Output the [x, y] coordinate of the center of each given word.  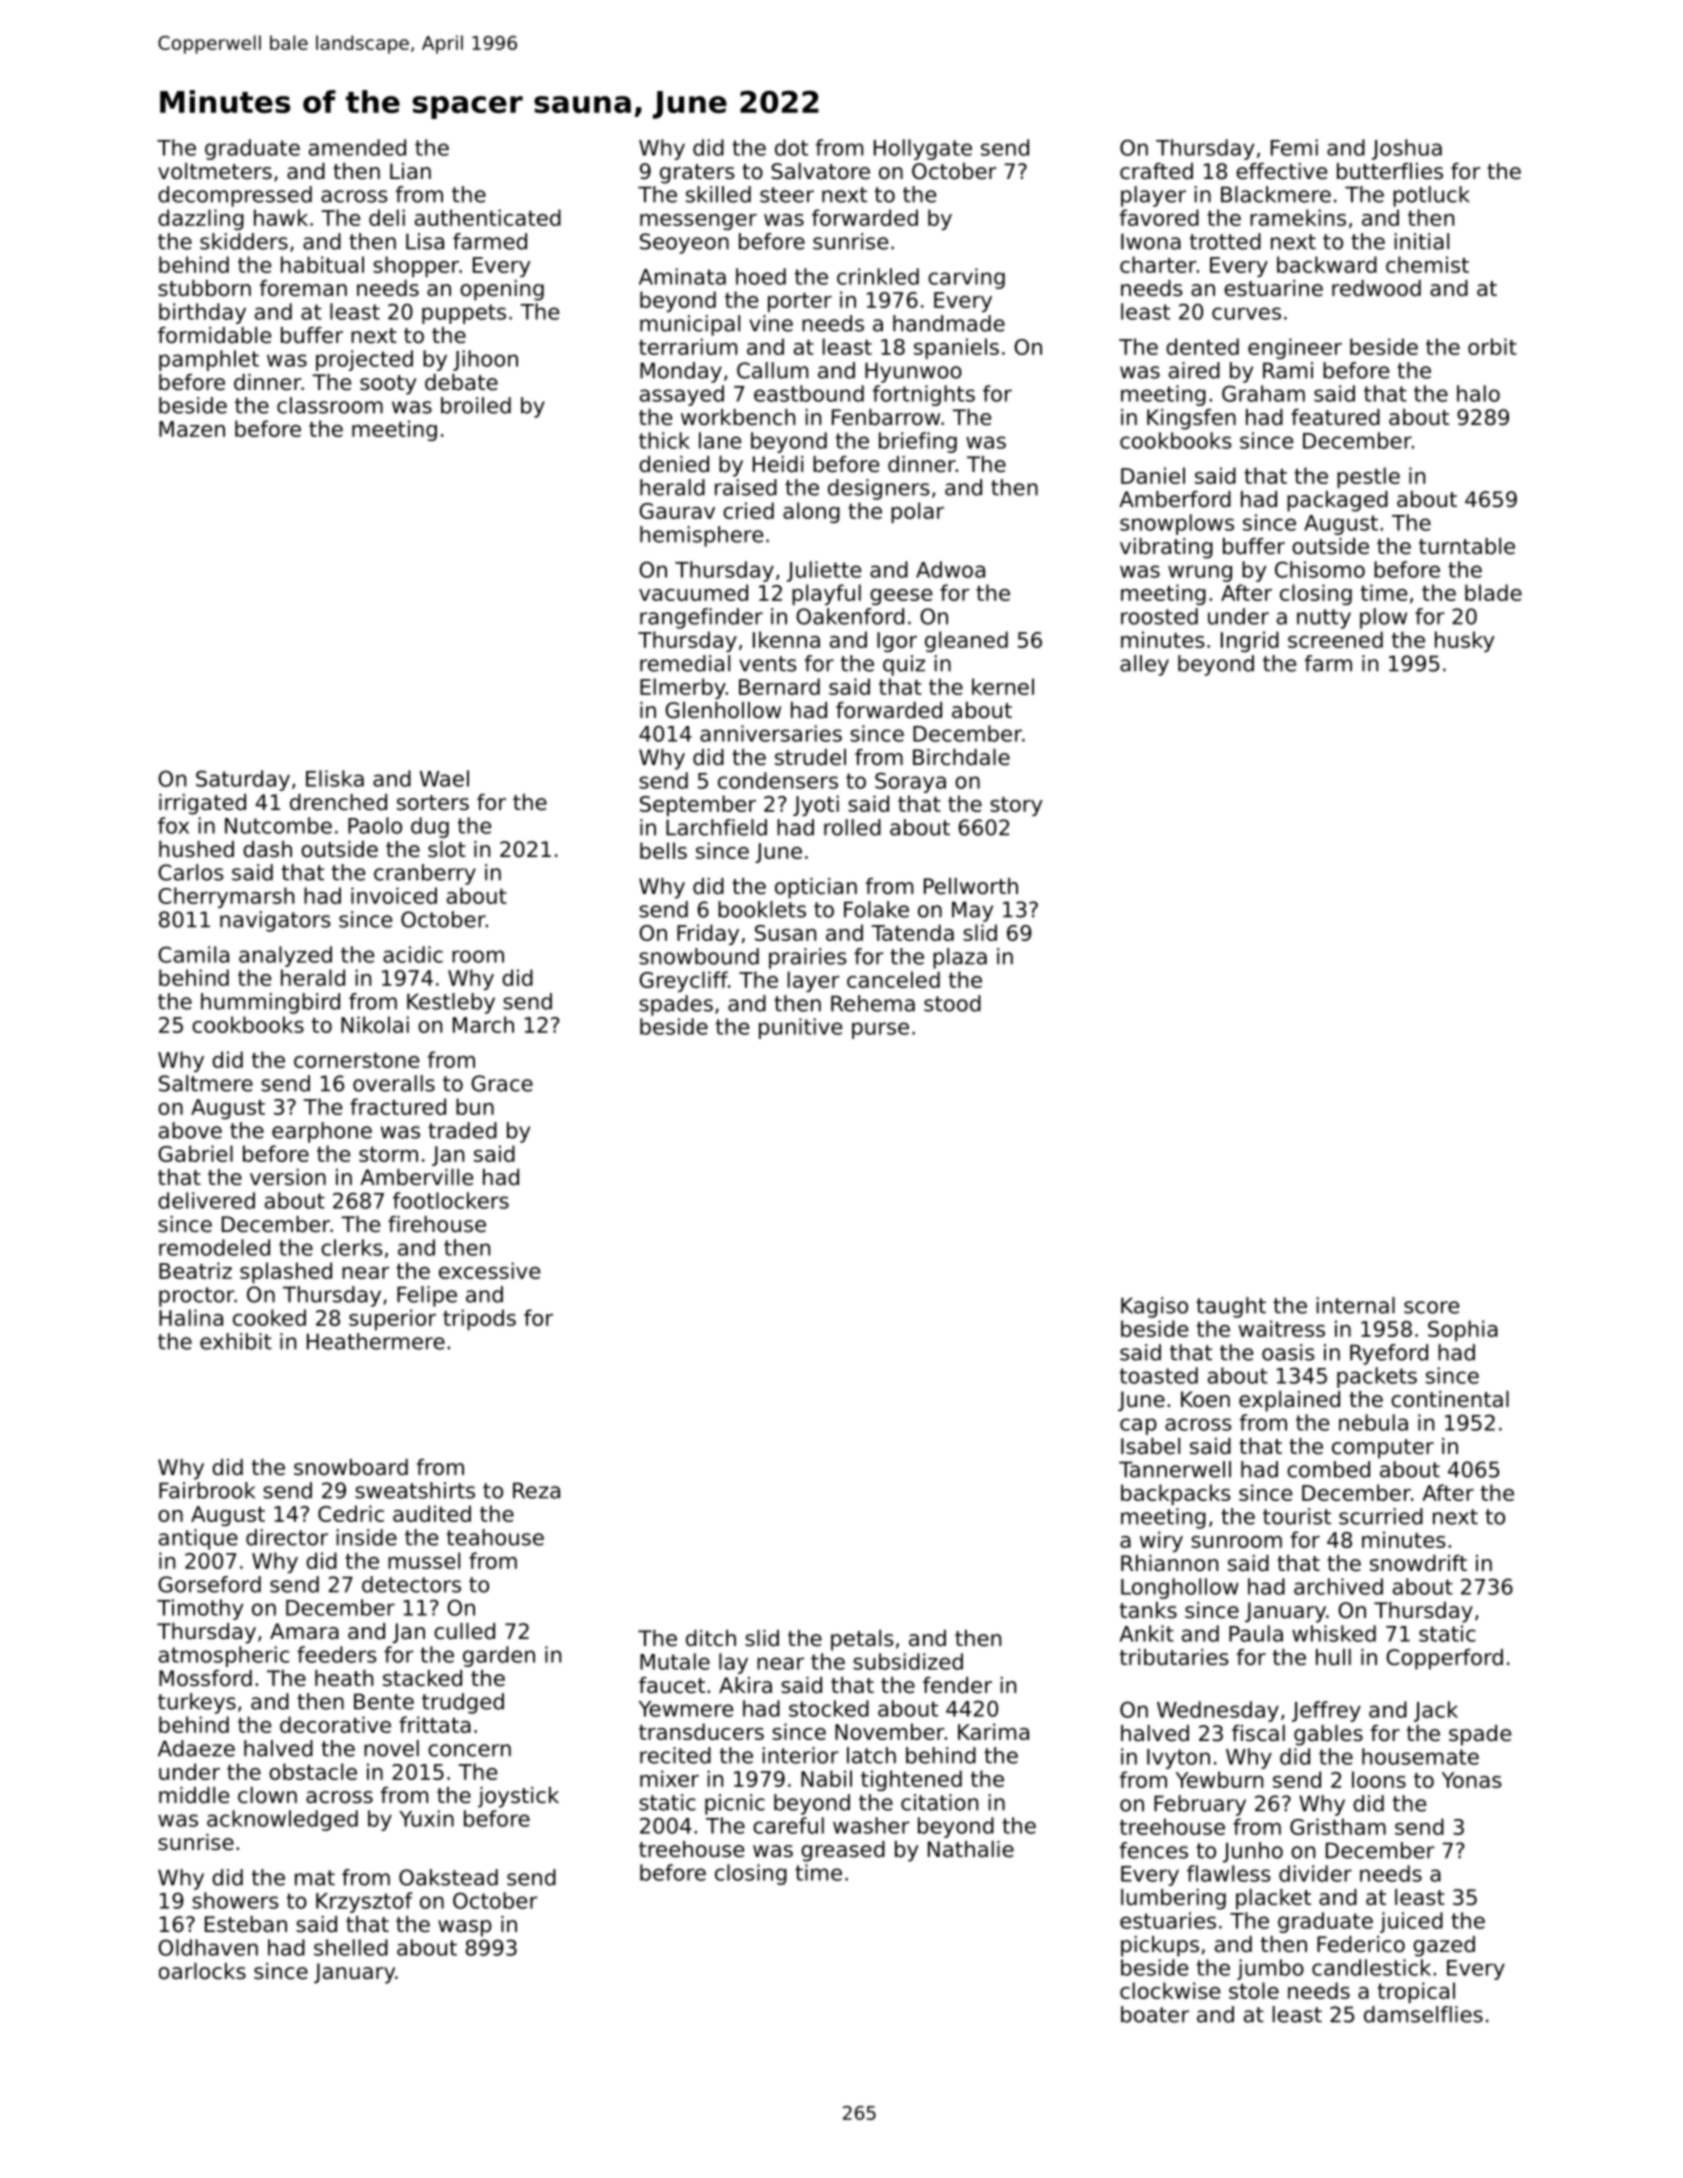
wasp [465, 1928]
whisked [1334, 1633]
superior [392, 1319]
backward [1327, 264]
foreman [303, 288]
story [1016, 806]
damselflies [1423, 2014]
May [972, 911]
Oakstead [448, 1877]
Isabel [1150, 1446]
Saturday [243, 780]
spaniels [956, 348]
